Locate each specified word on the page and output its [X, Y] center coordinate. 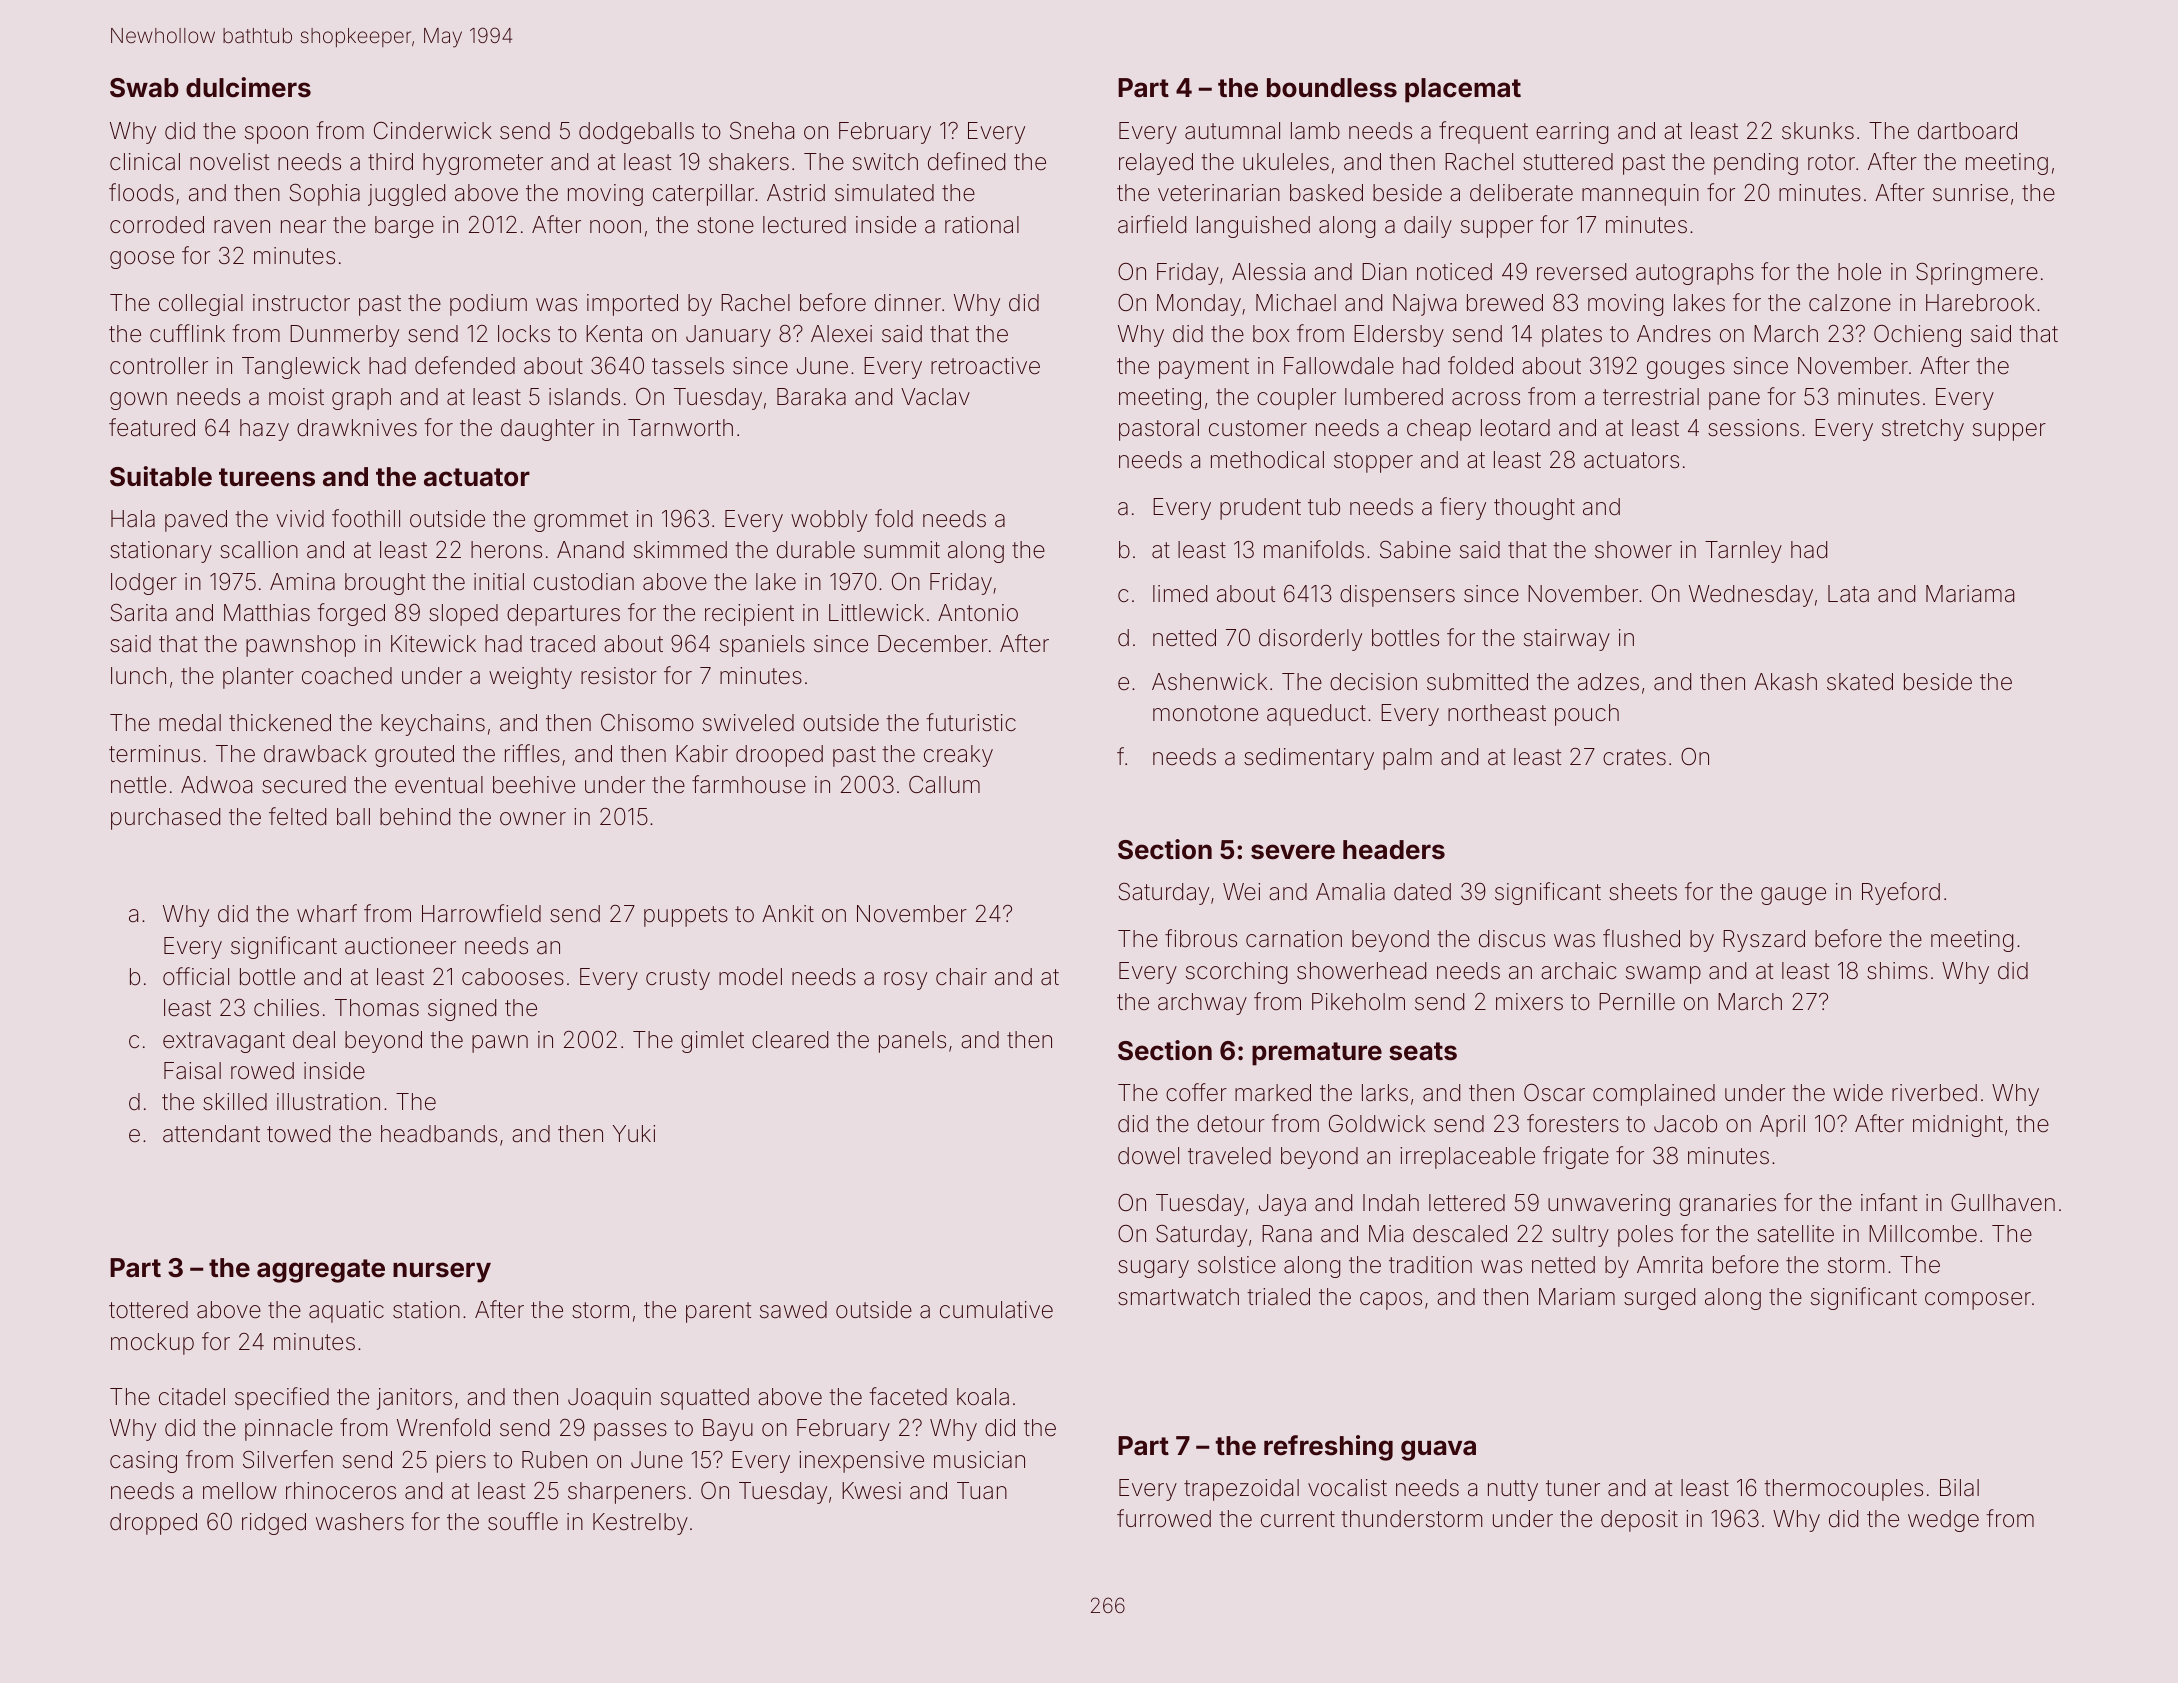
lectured [804, 225]
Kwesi [871, 1491]
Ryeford [1901, 893]
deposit [1639, 1521]
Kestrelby [640, 1524]
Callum [944, 785]
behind [415, 817]
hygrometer [483, 164]
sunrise [1970, 193]
